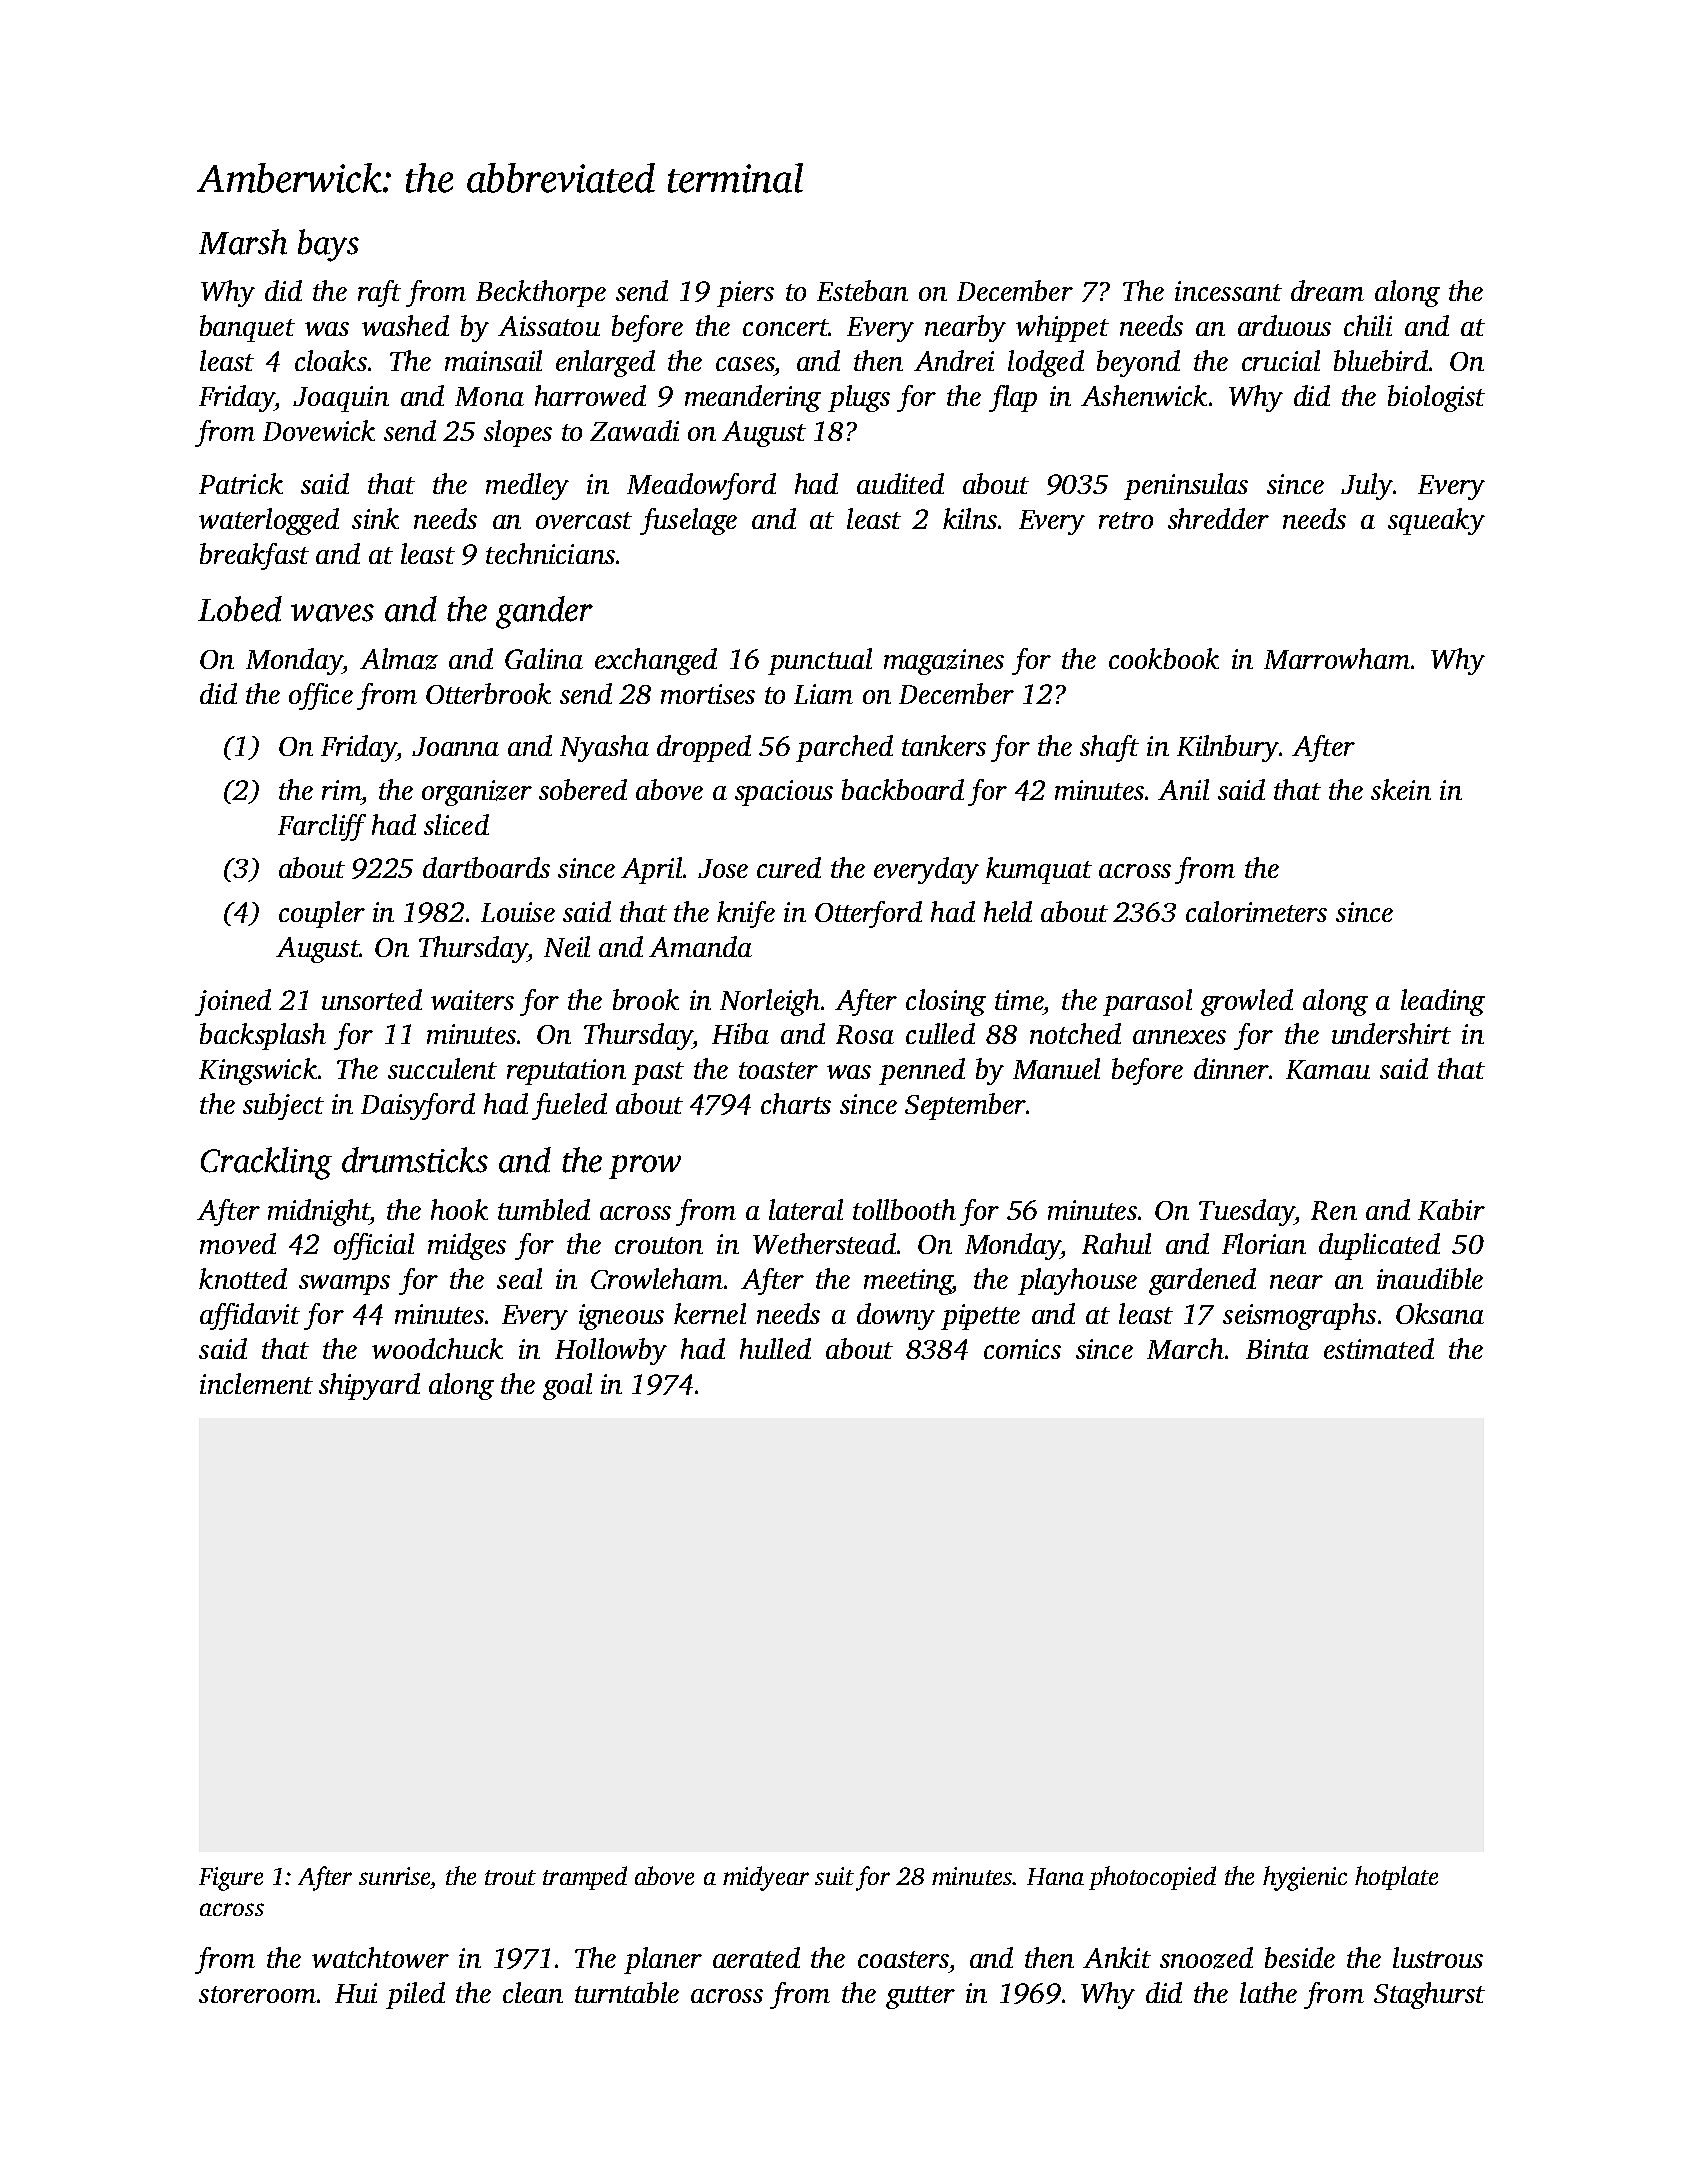 This screenshot has height=2178, width=1683. Describe the element at coordinates (621, 1317) in the screenshot. I see `igneous` at that location.
